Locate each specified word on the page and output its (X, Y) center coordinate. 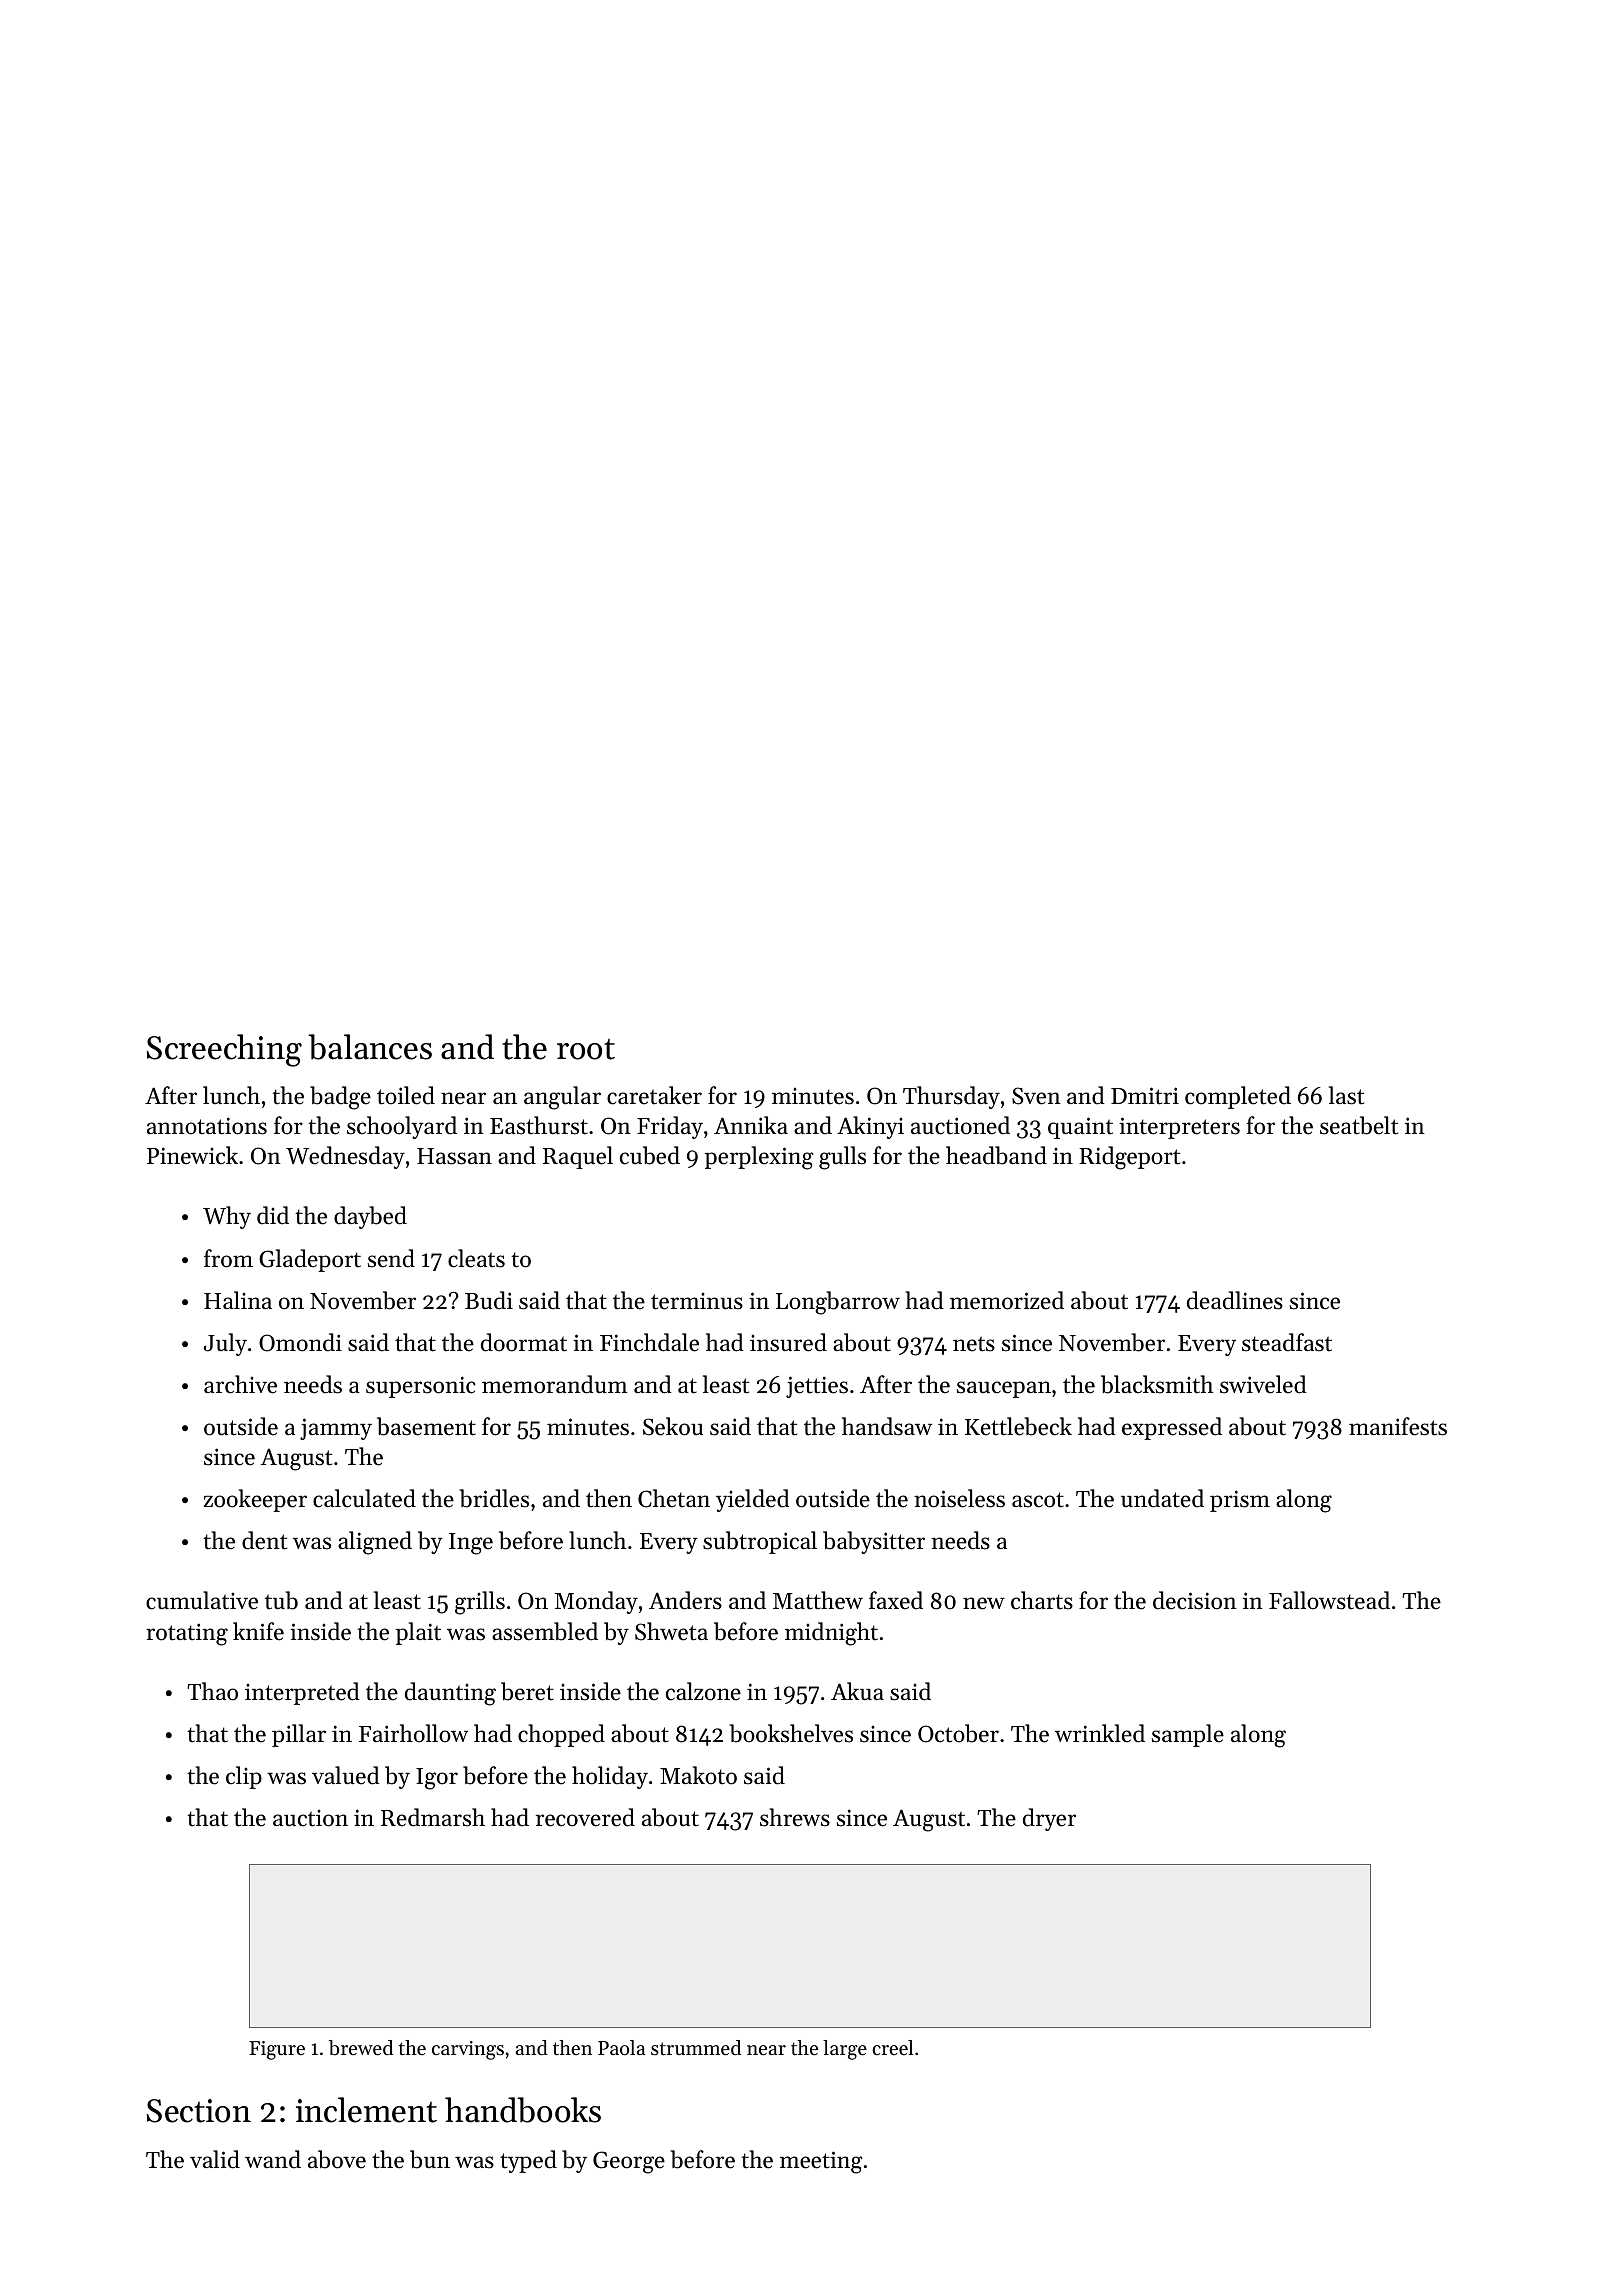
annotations (207, 1126)
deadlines (1235, 1300)
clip (244, 1777)
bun (430, 2159)
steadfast (1287, 1342)
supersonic (421, 1387)
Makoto (698, 1775)
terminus (697, 1301)
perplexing (759, 1158)
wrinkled (1100, 1733)
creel (892, 2047)
